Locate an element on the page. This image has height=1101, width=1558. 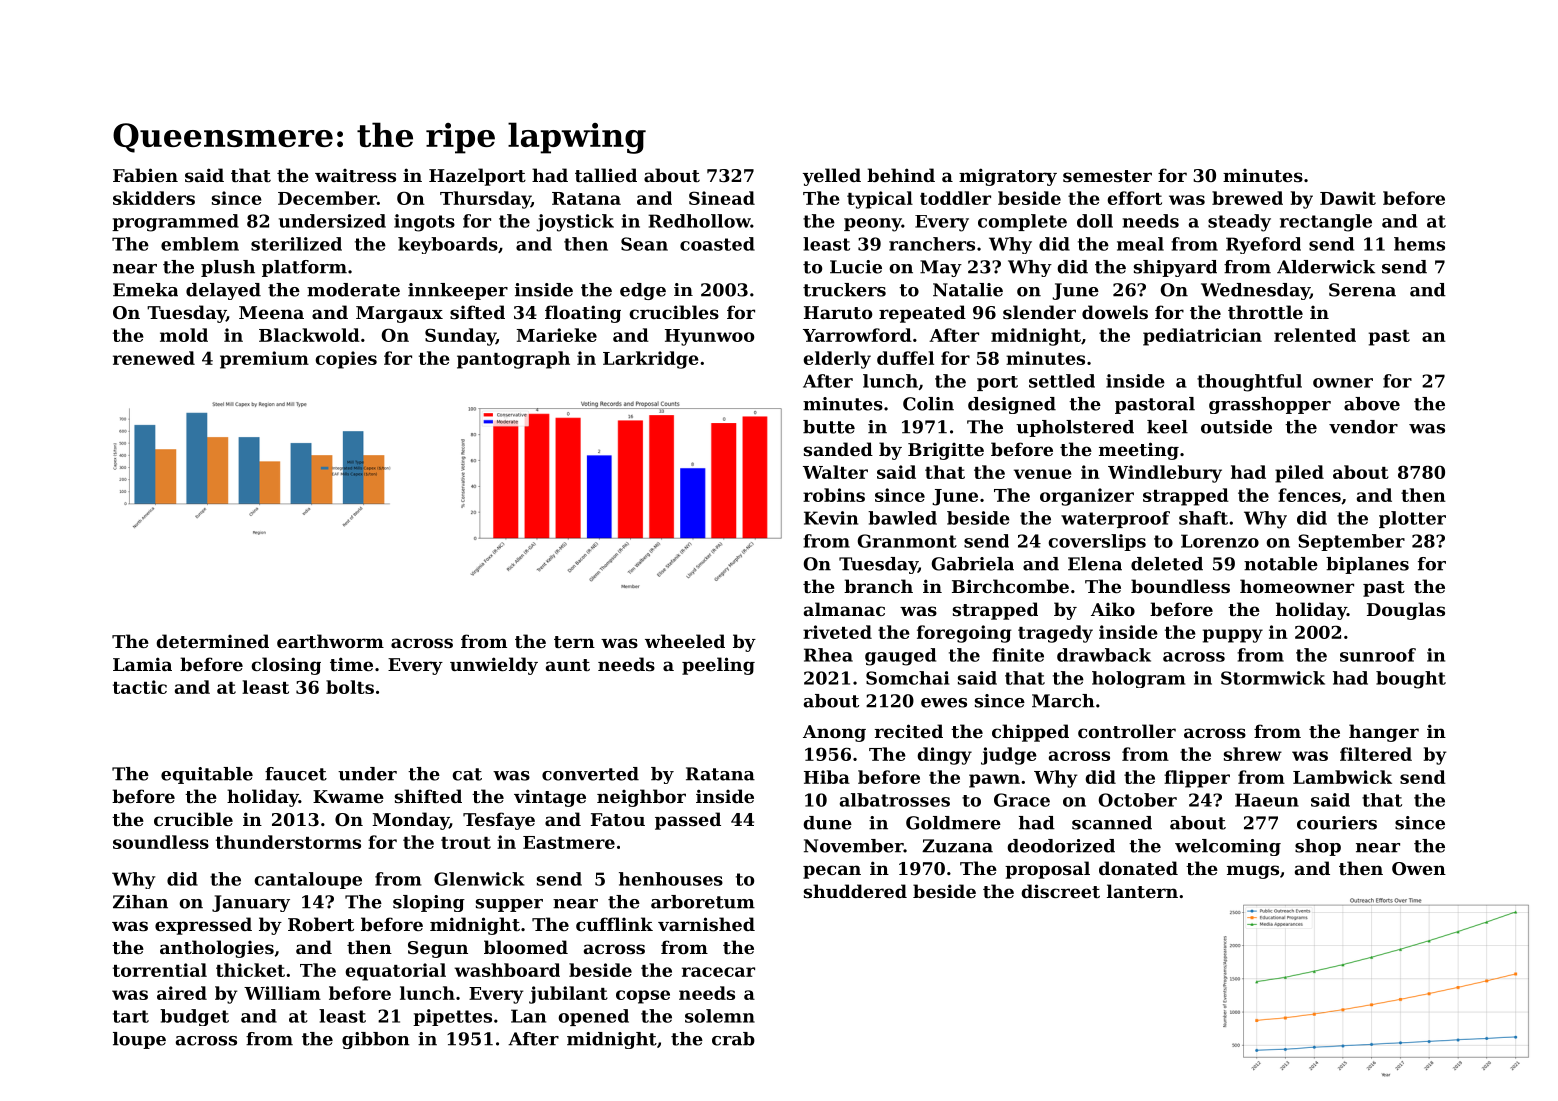
hologram is located at coordinates (1138, 679).
